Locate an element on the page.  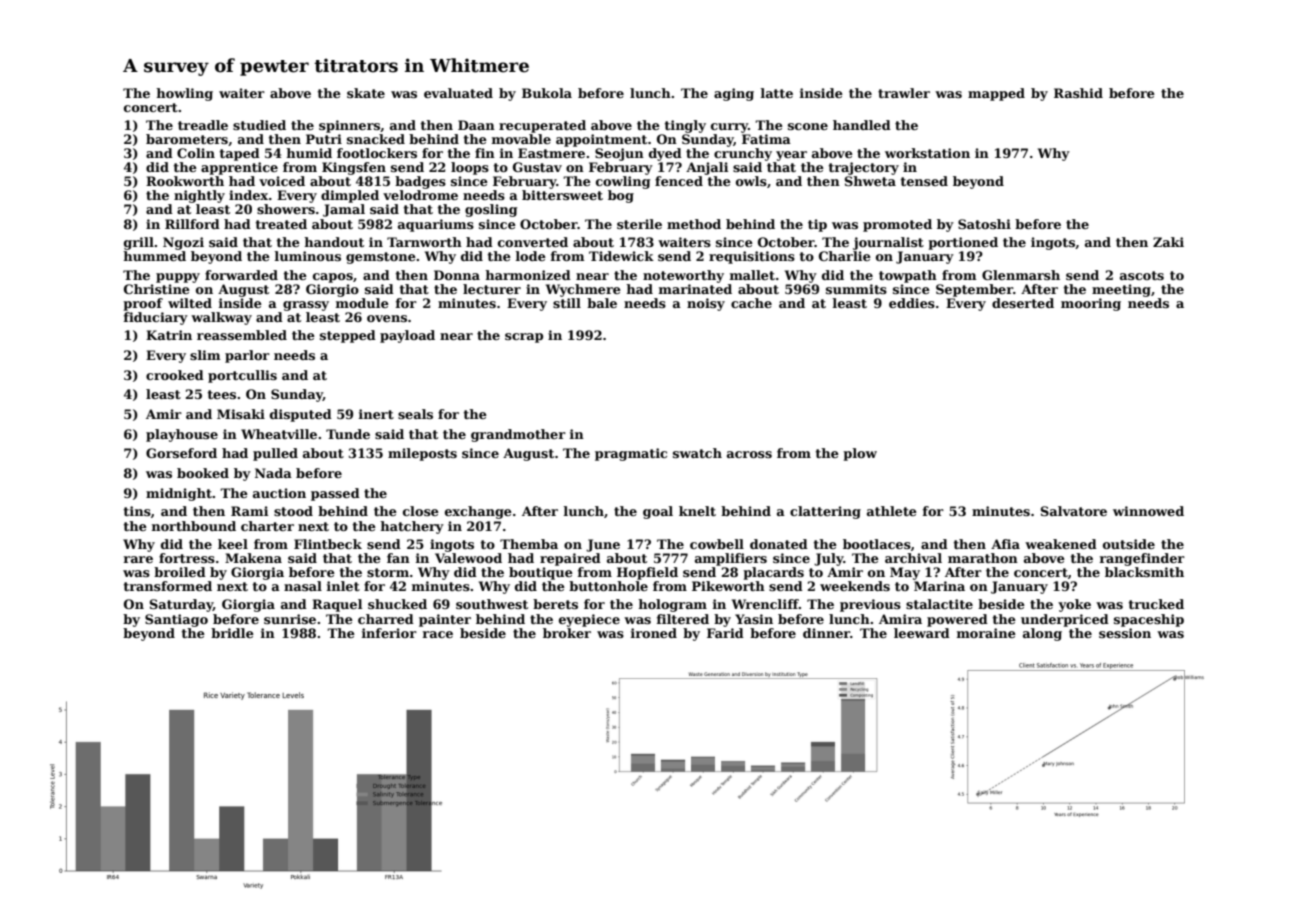
mapped is located at coordinates (996, 94).
